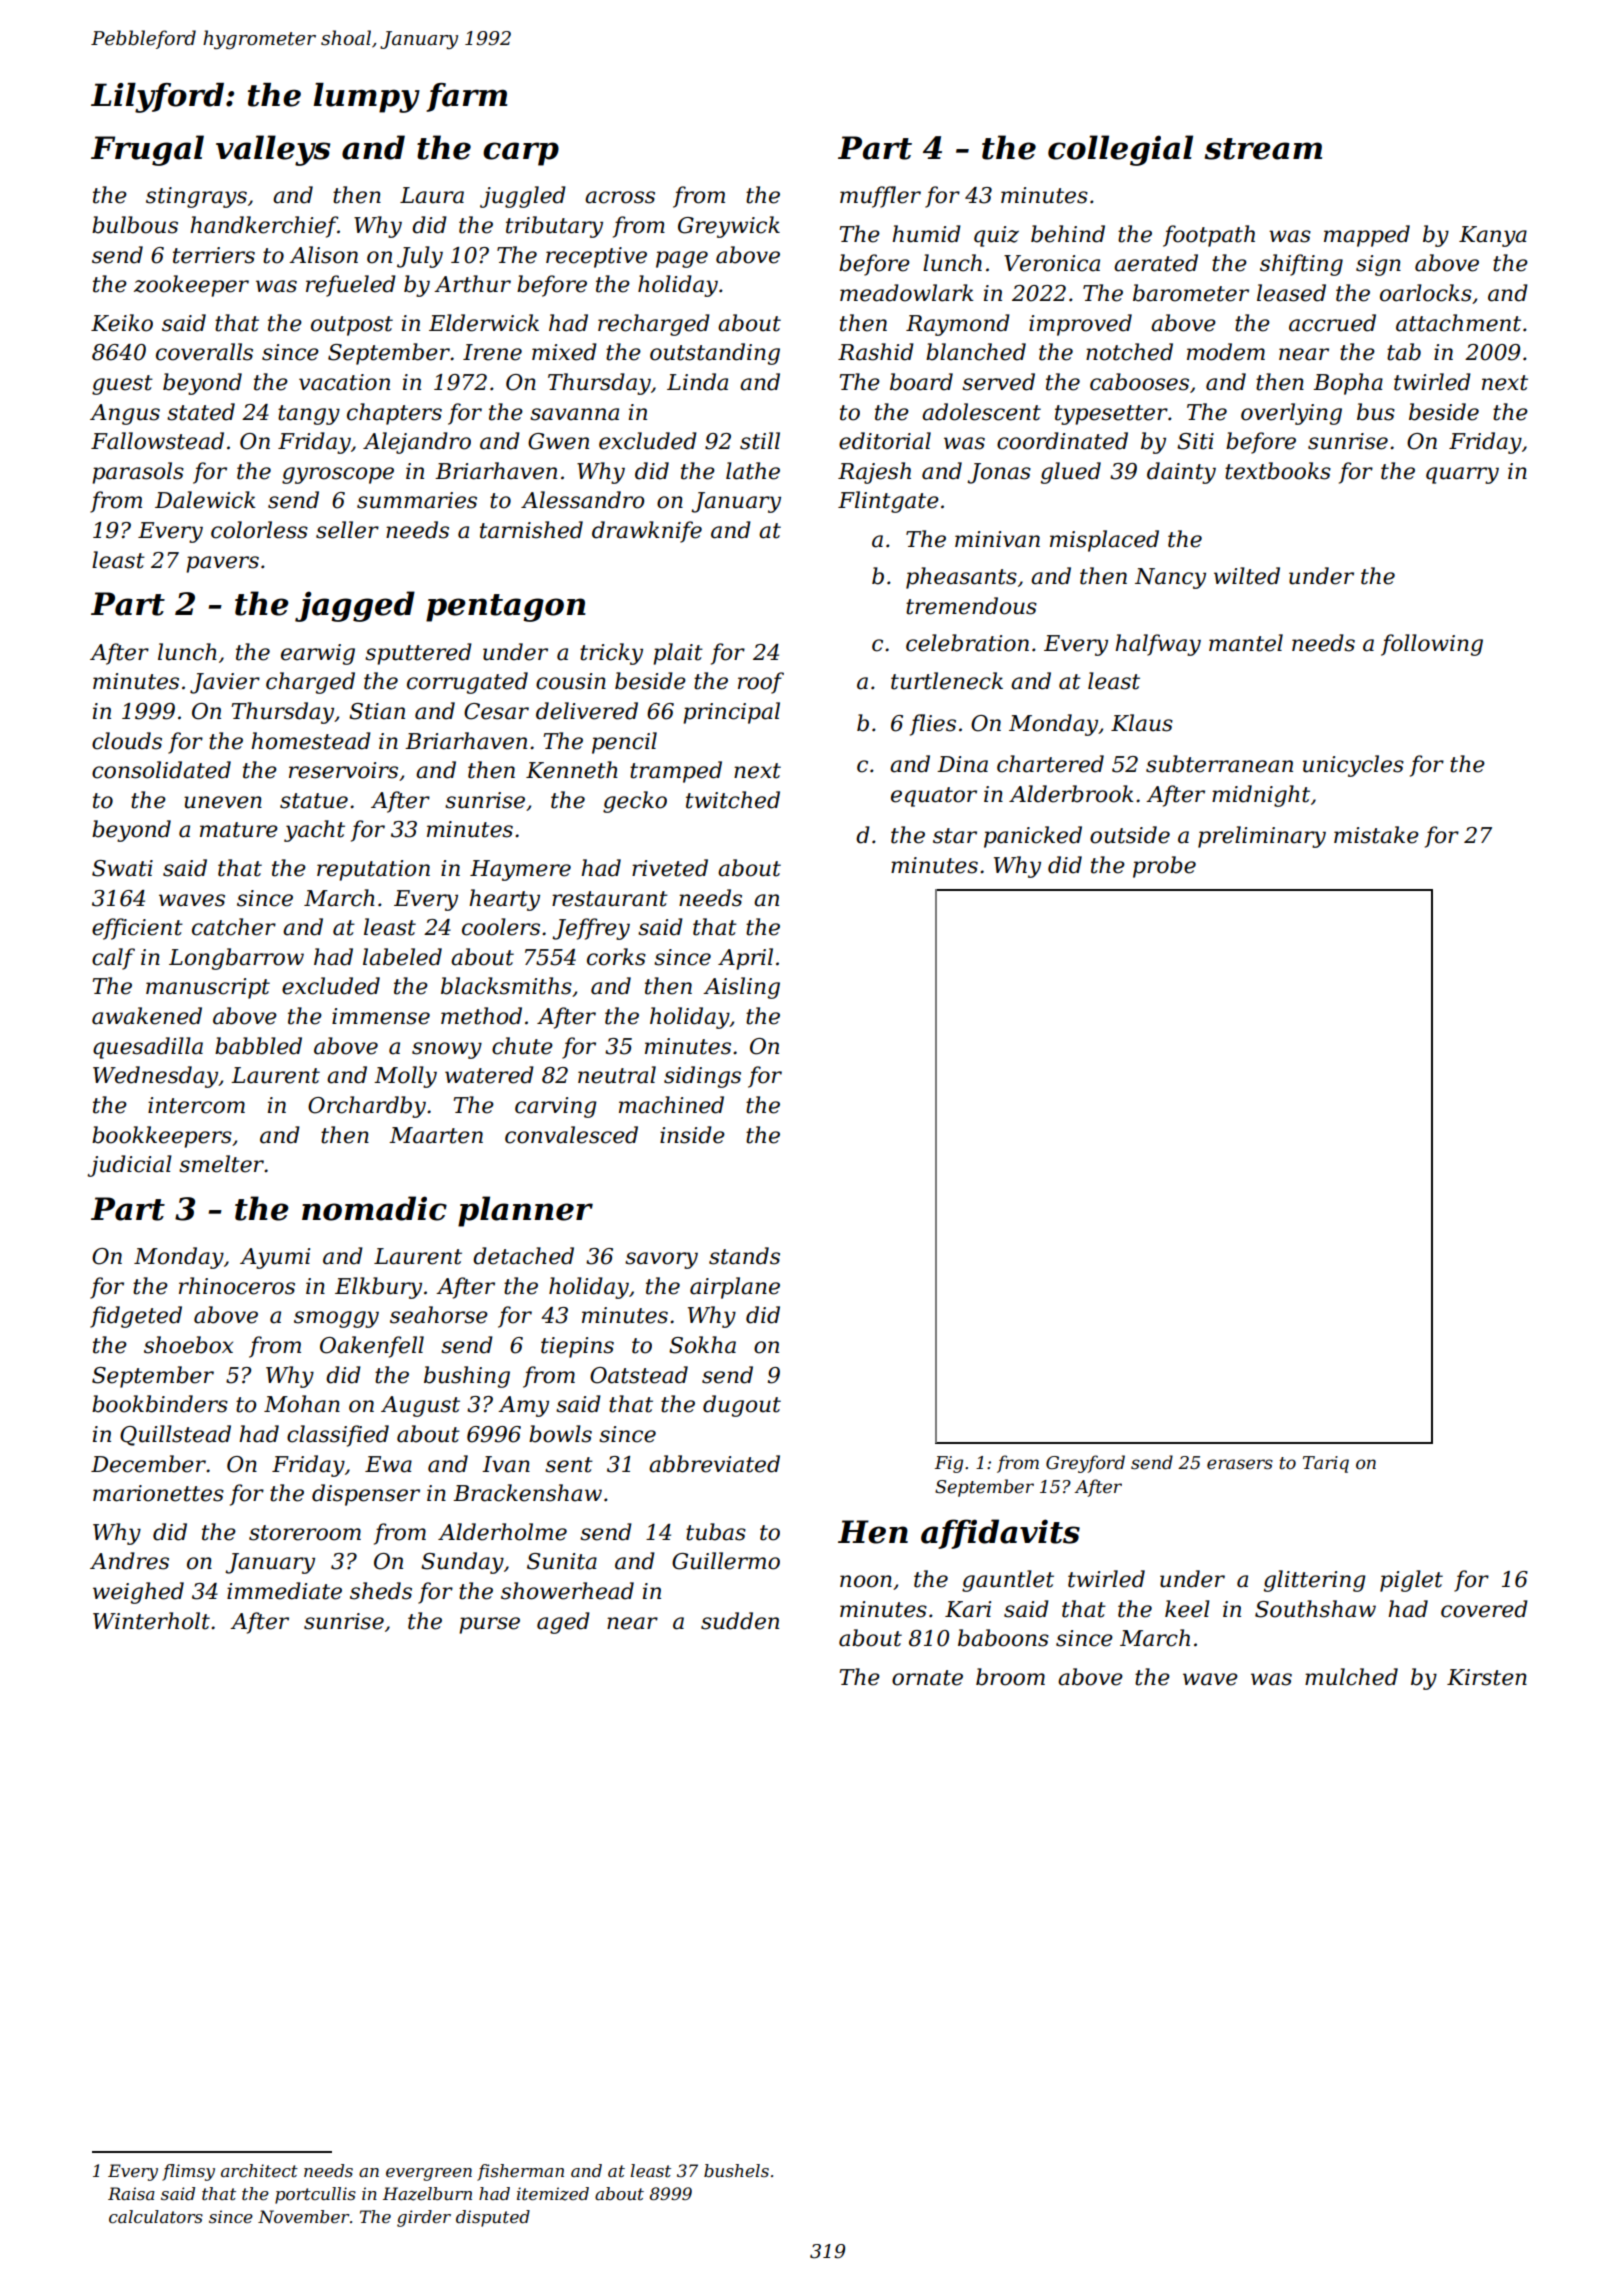 The height and width of the screenshot is (2292, 1620). What do you see at coordinates (432, 195) in the screenshot?
I see `Laura` at bounding box center [432, 195].
